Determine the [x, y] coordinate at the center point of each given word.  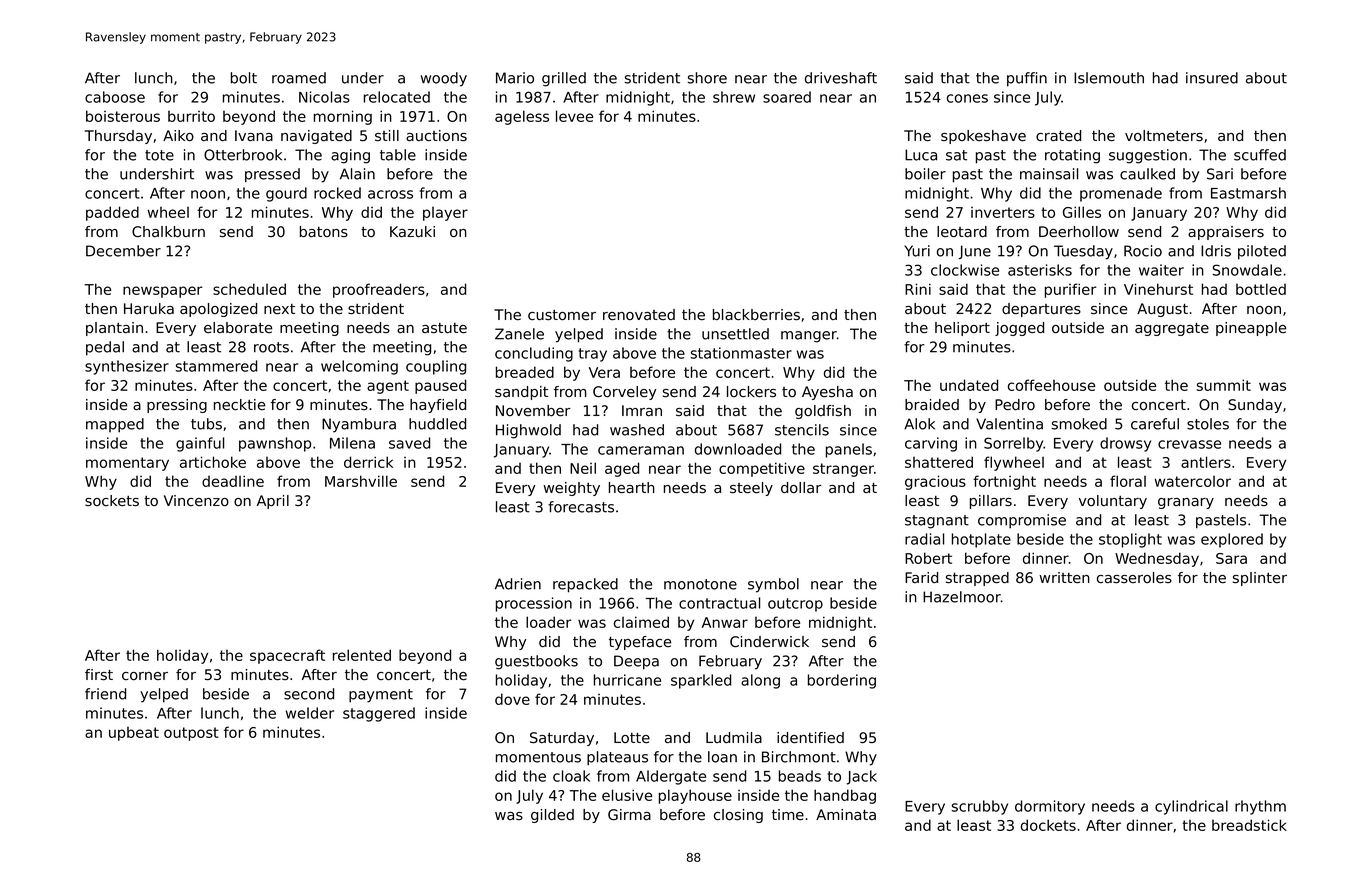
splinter [1260, 579]
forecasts [581, 507]
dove [512, 699]
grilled [564, 79]
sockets [112, 501]
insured [1212, 78]
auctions [436, 136]
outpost [191, 734]
